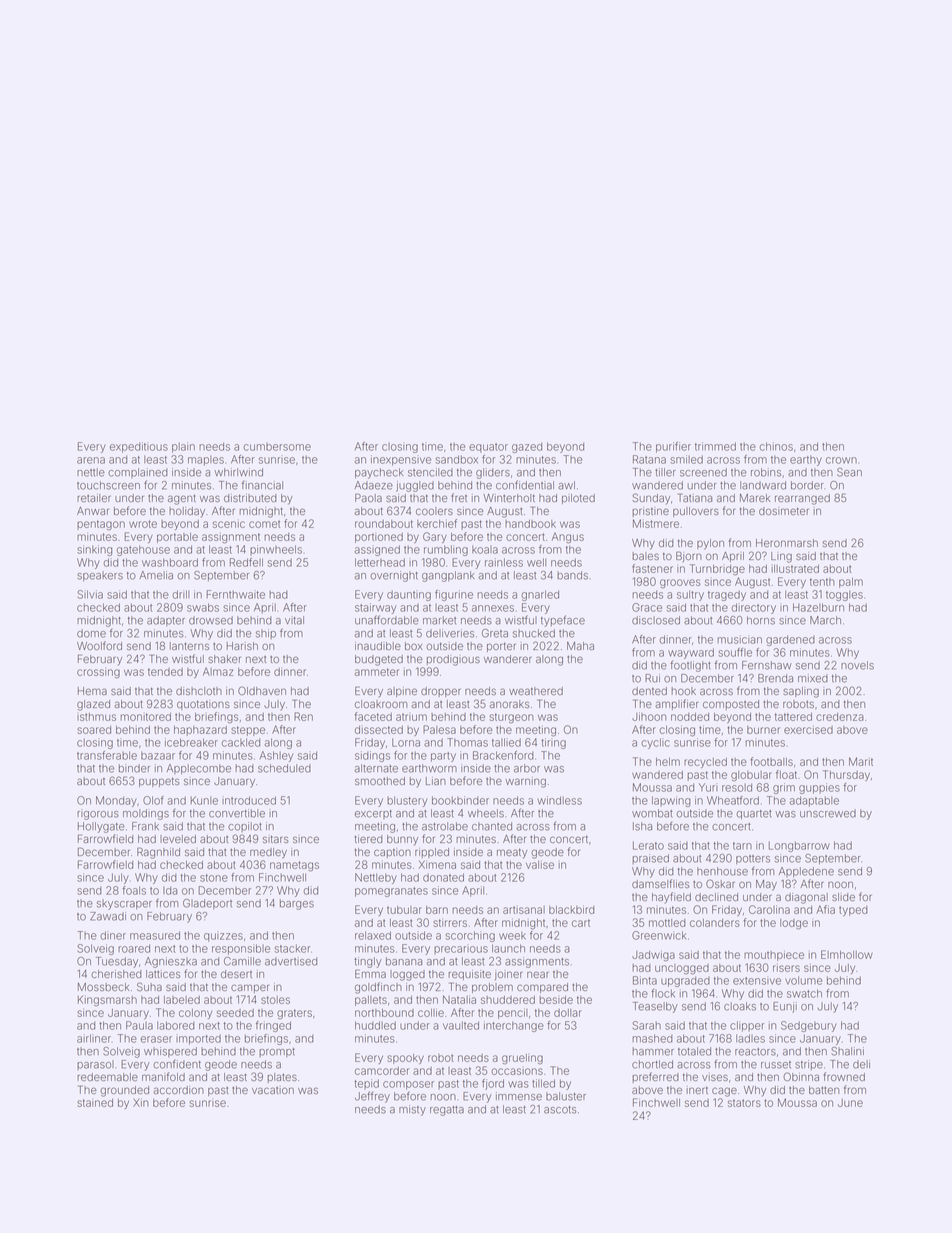  Describe the element at coordinates (401, 460) in the document. I see `inexpensive` at that location.
